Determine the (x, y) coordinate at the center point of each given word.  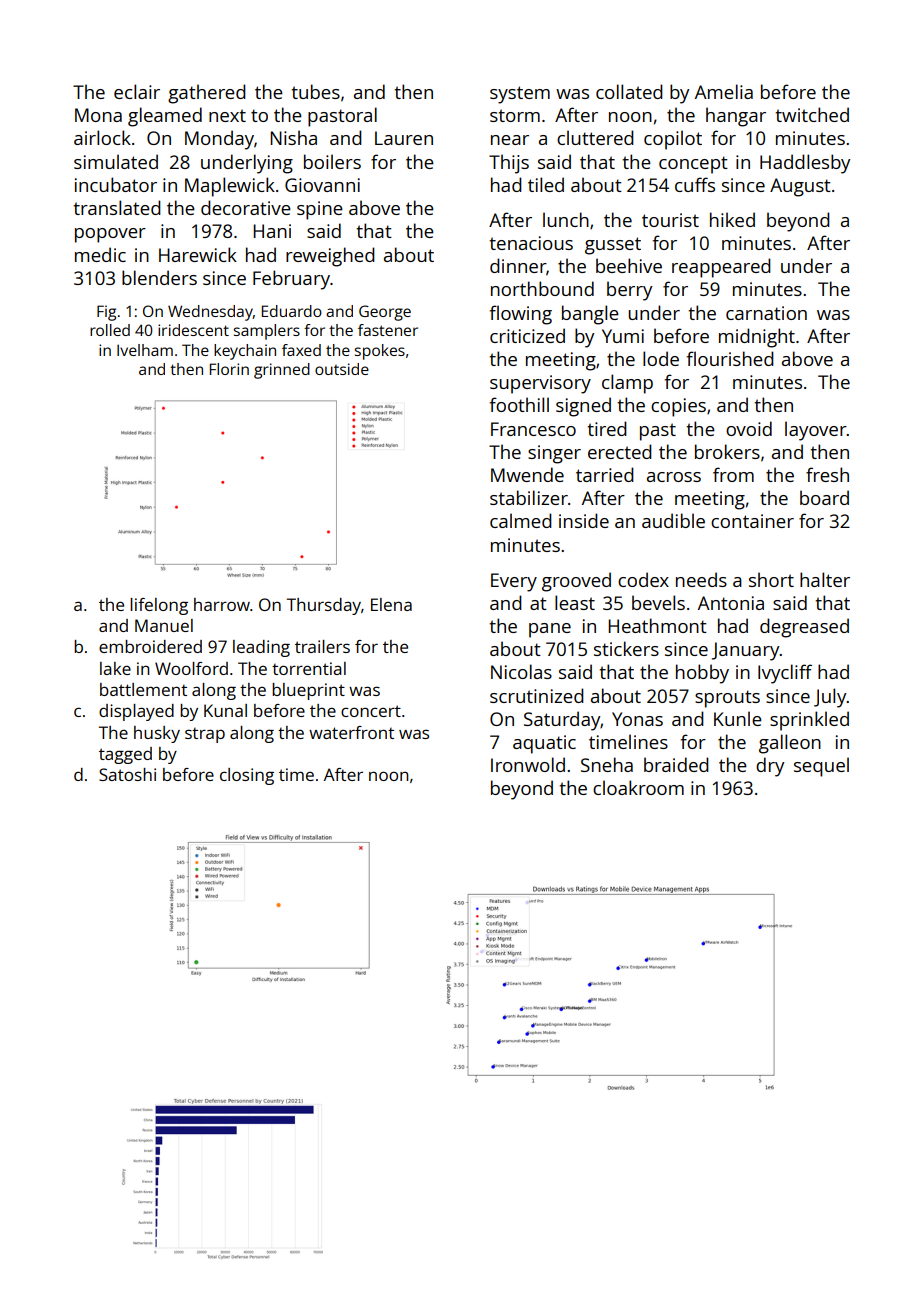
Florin (229, 369)
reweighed (330, 257)
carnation (766, 313)
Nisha (293, 137)
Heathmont (657, 625)
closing (247, 776)
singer (554, 454)
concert (371, 711)
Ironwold (528, 764)
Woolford (191, 668)
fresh (827, 474)
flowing (521, 315)
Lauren (404, 138)
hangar (736, 117)
